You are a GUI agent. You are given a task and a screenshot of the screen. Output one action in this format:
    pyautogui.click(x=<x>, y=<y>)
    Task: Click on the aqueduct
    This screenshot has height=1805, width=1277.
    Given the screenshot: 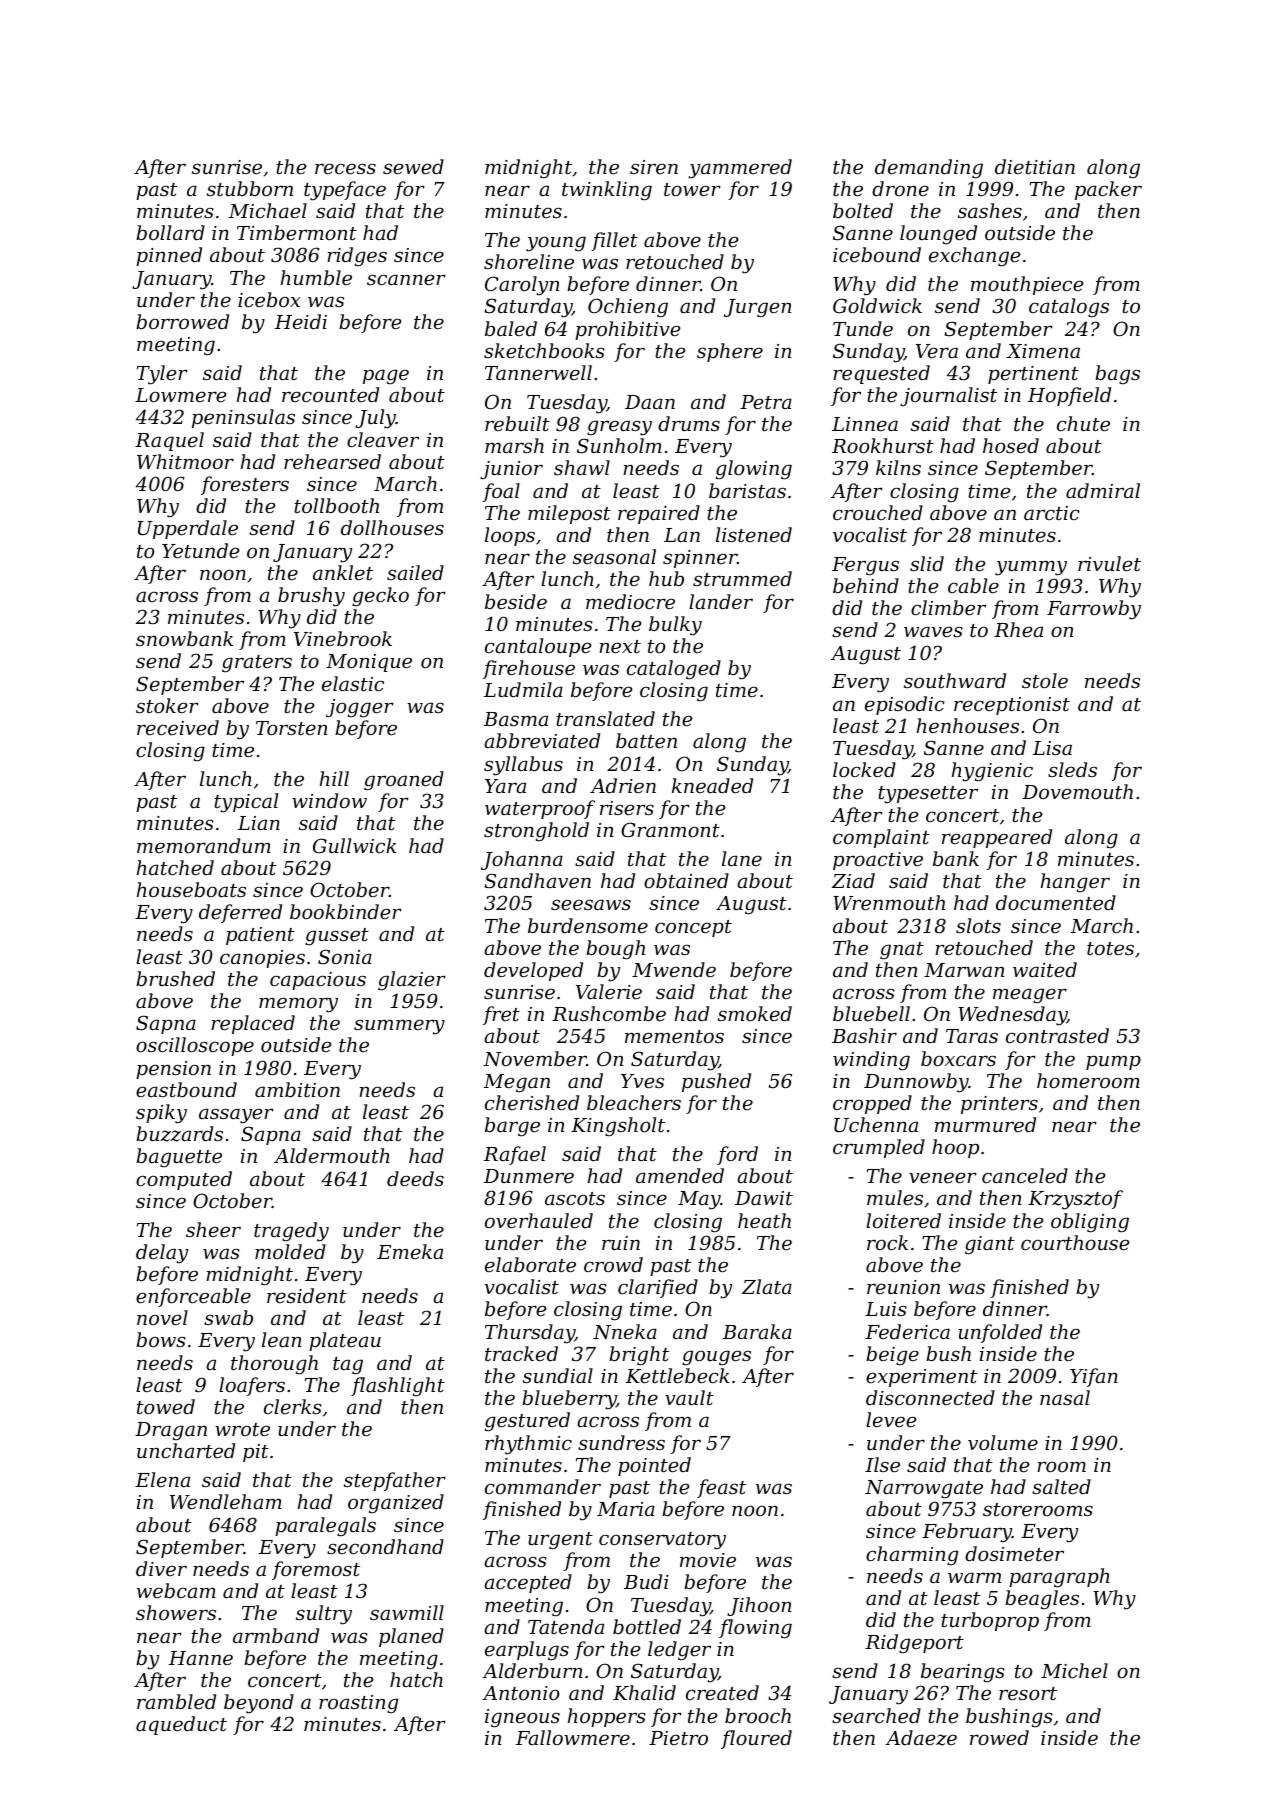 What is the action you would take?
    pyautogui.click(x=181, y=1725)
